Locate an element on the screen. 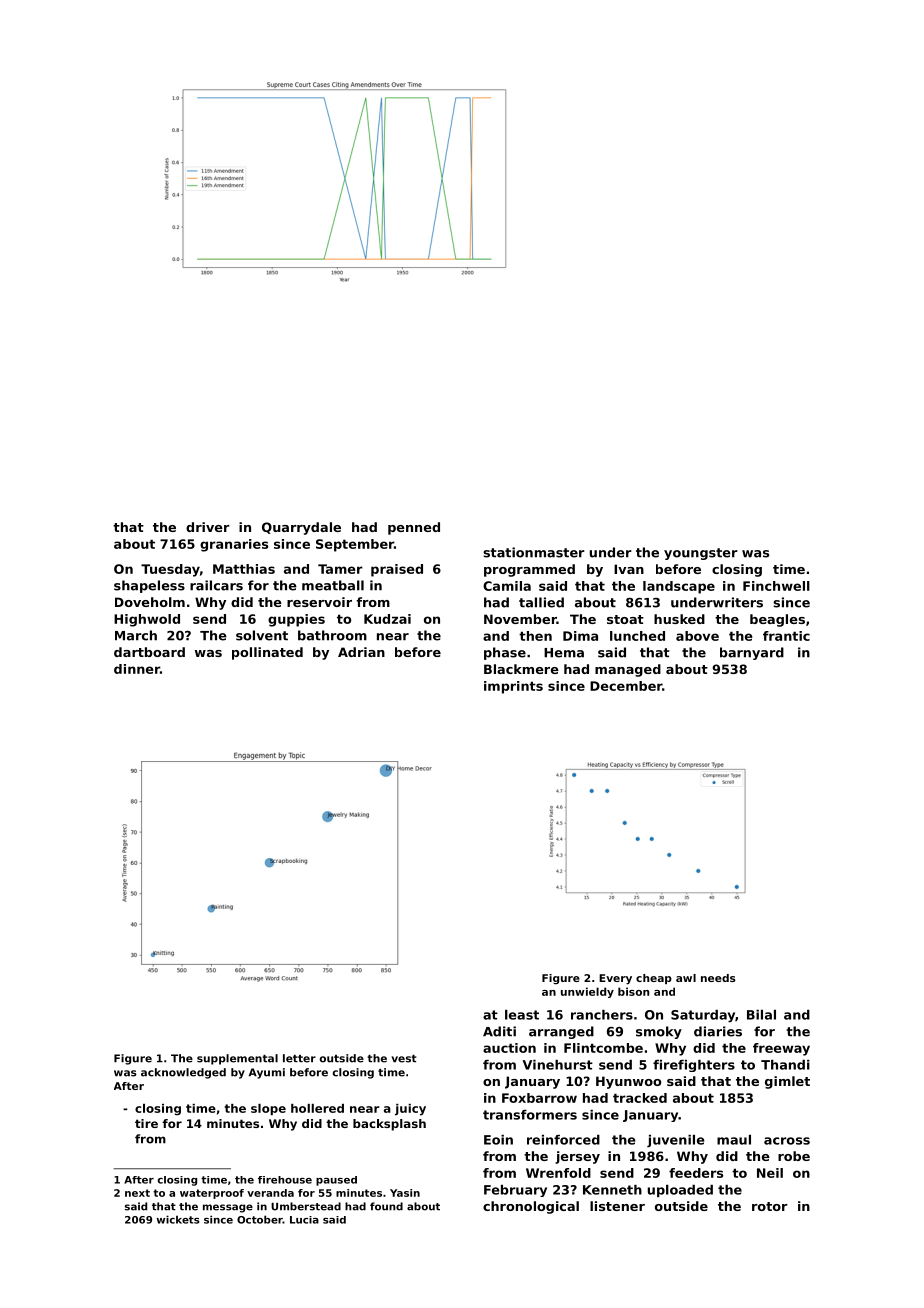  Lucia is located at coordinates (304, 1220).
